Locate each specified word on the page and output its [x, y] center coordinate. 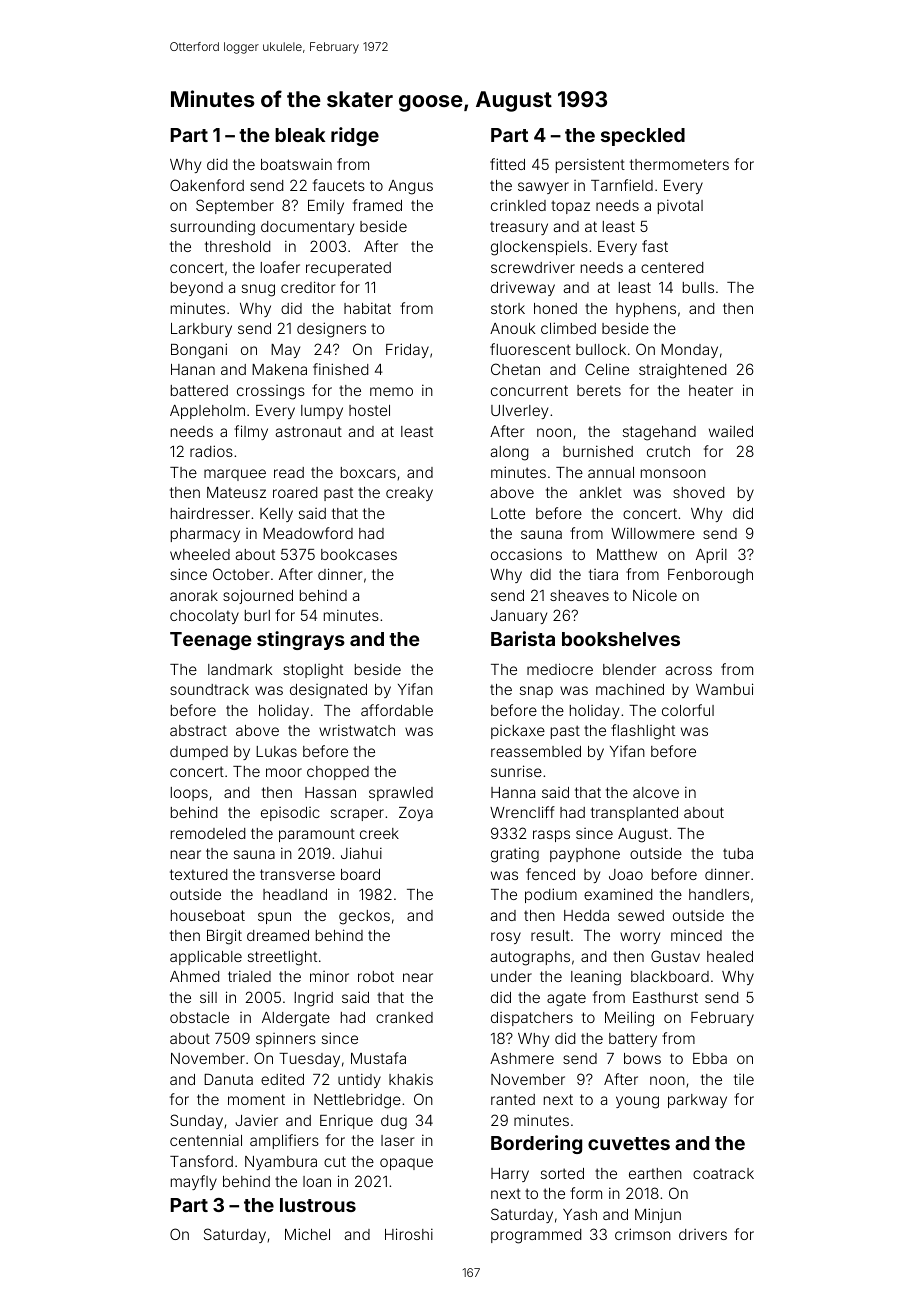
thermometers [679, 164]
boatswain [296, 164]
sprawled [401, 794]
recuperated [348, 269]
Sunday [196, 1121]
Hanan [193, 369]
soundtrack [209, 689]
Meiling [629, 1019]
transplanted [634, 814]
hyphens [646, 310]
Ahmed [194, 976]
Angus [410, 187]
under [511, 976]
